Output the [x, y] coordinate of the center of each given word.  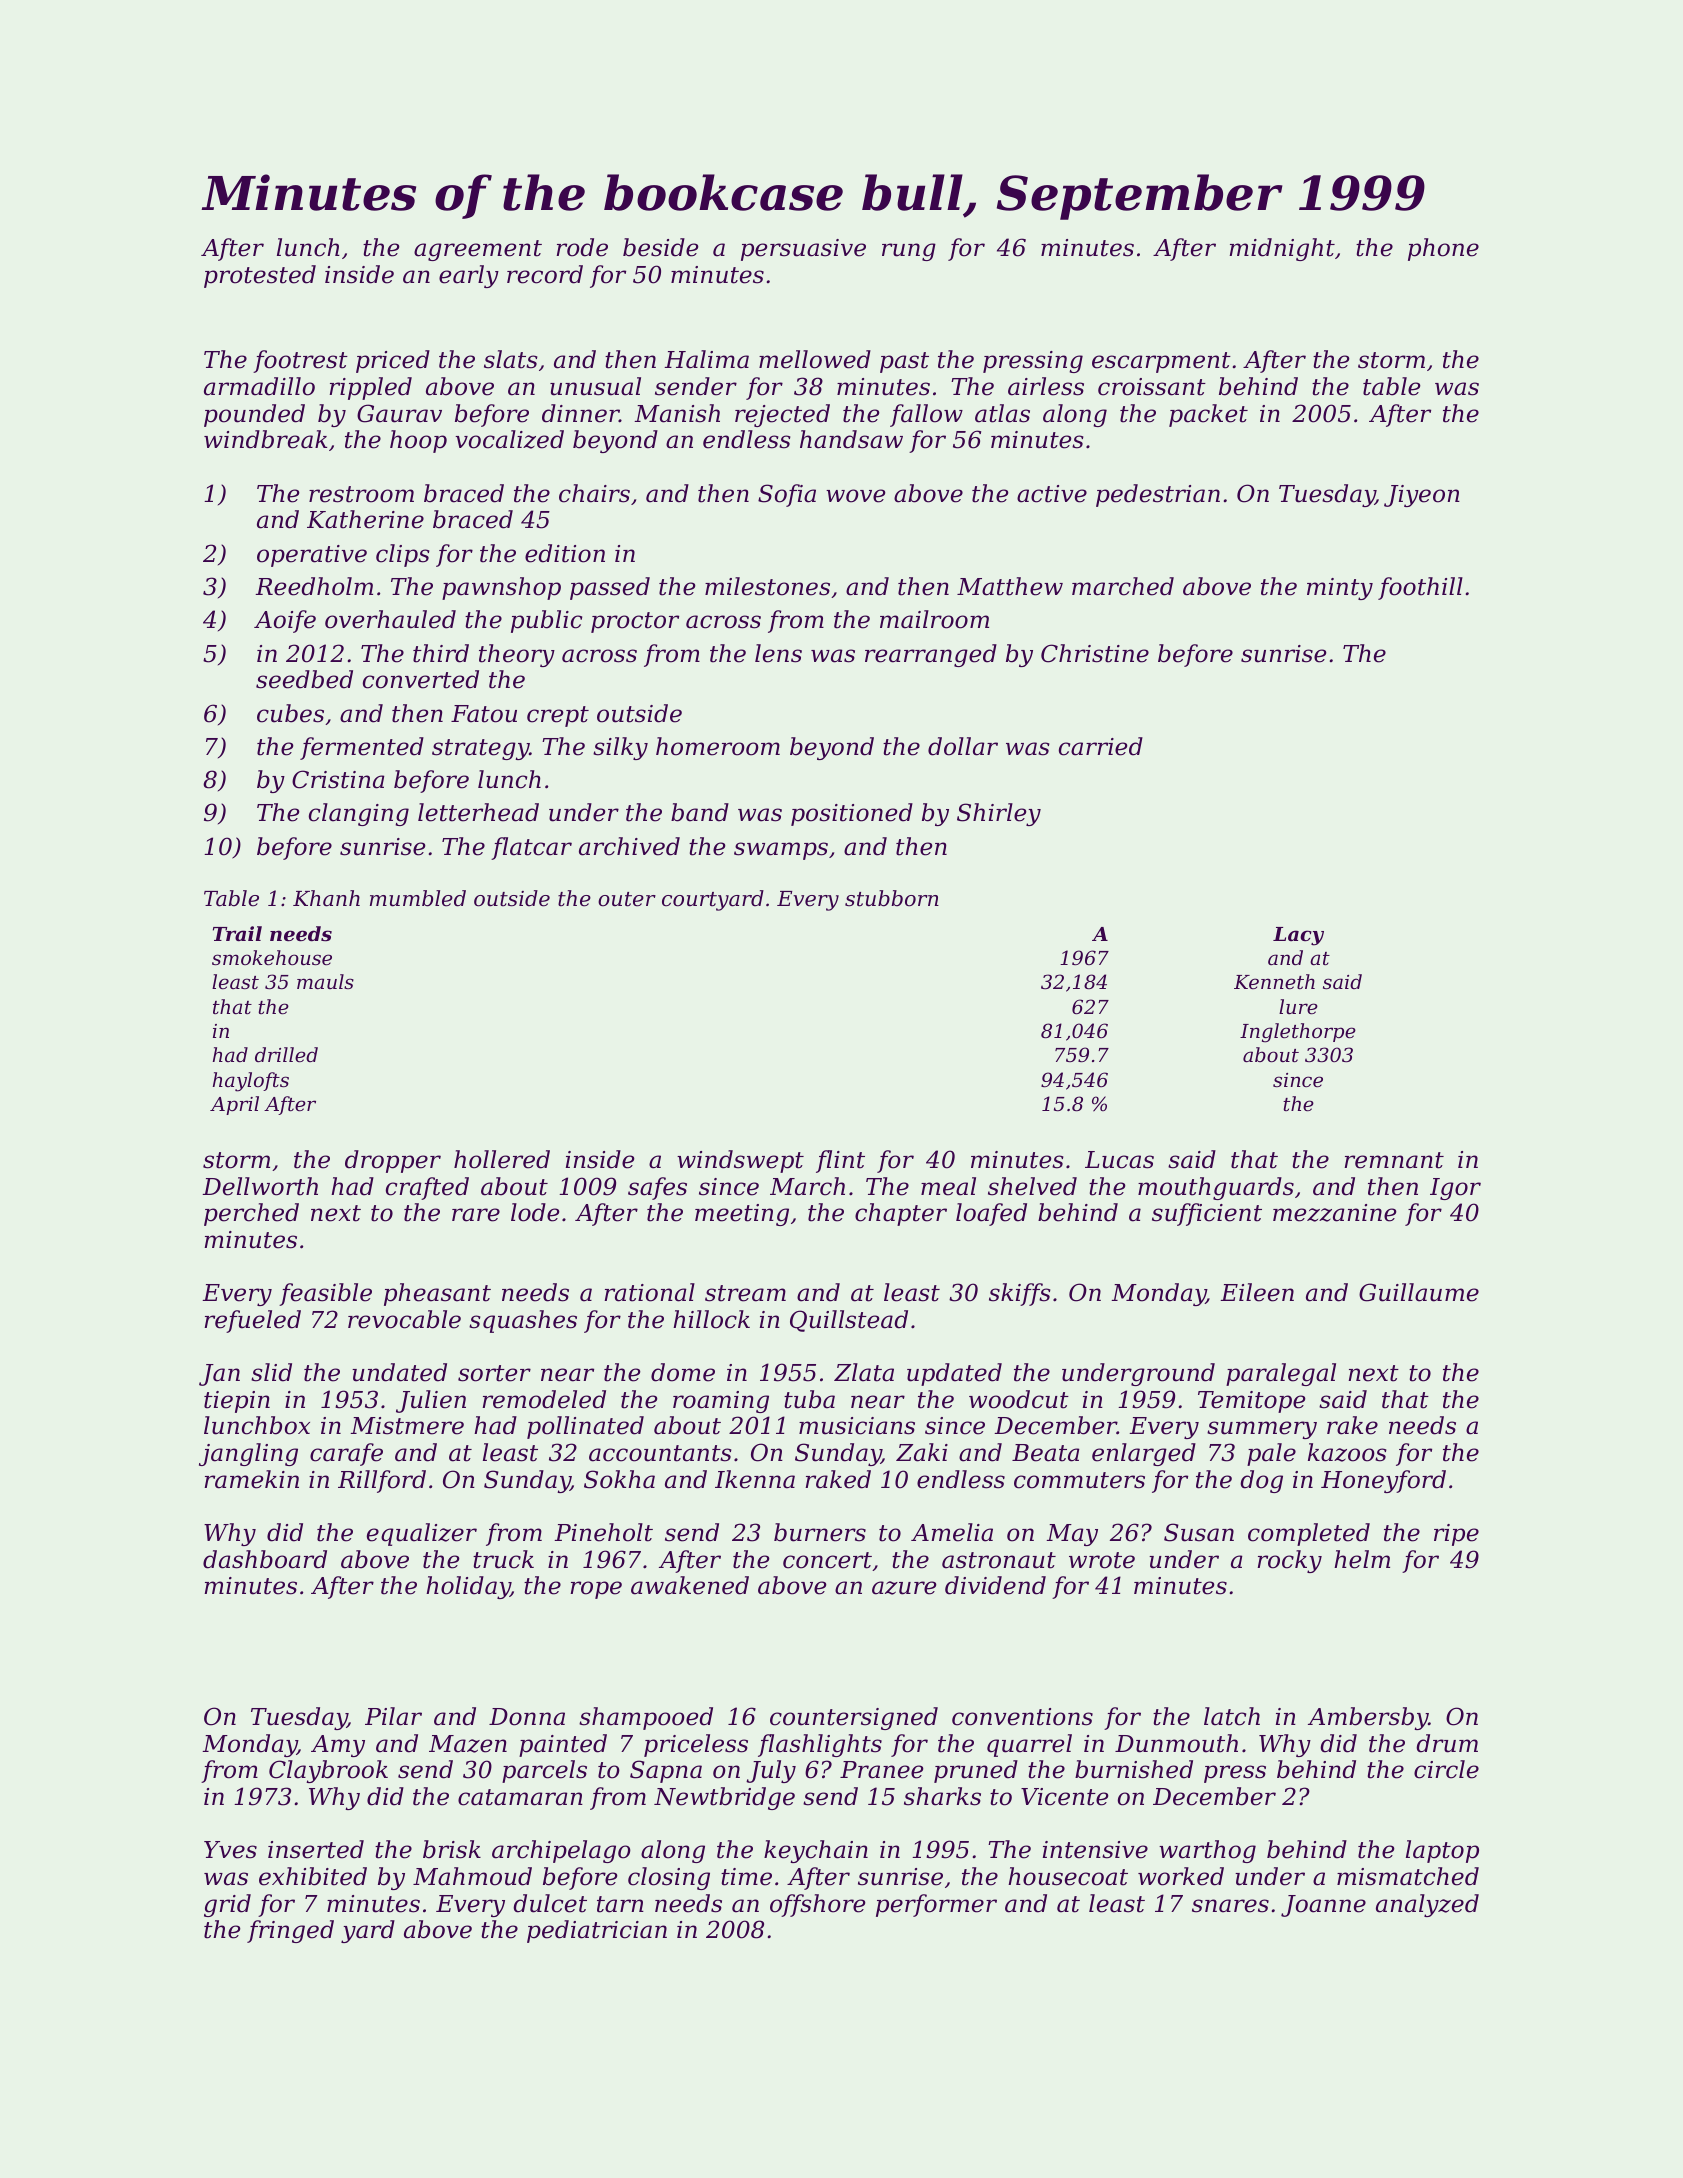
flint [840, 1161]
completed [1309, 1534]
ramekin [252, 1479]
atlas [1002, 413]
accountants [660, 1453]
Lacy [1298, 936]
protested [260, 276]
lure [1298, 1006]
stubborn [892, 898]
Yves [230, 1850]
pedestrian [1158, 495]
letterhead [478, 812]
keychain [816, 1851]
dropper [393, 1161]
